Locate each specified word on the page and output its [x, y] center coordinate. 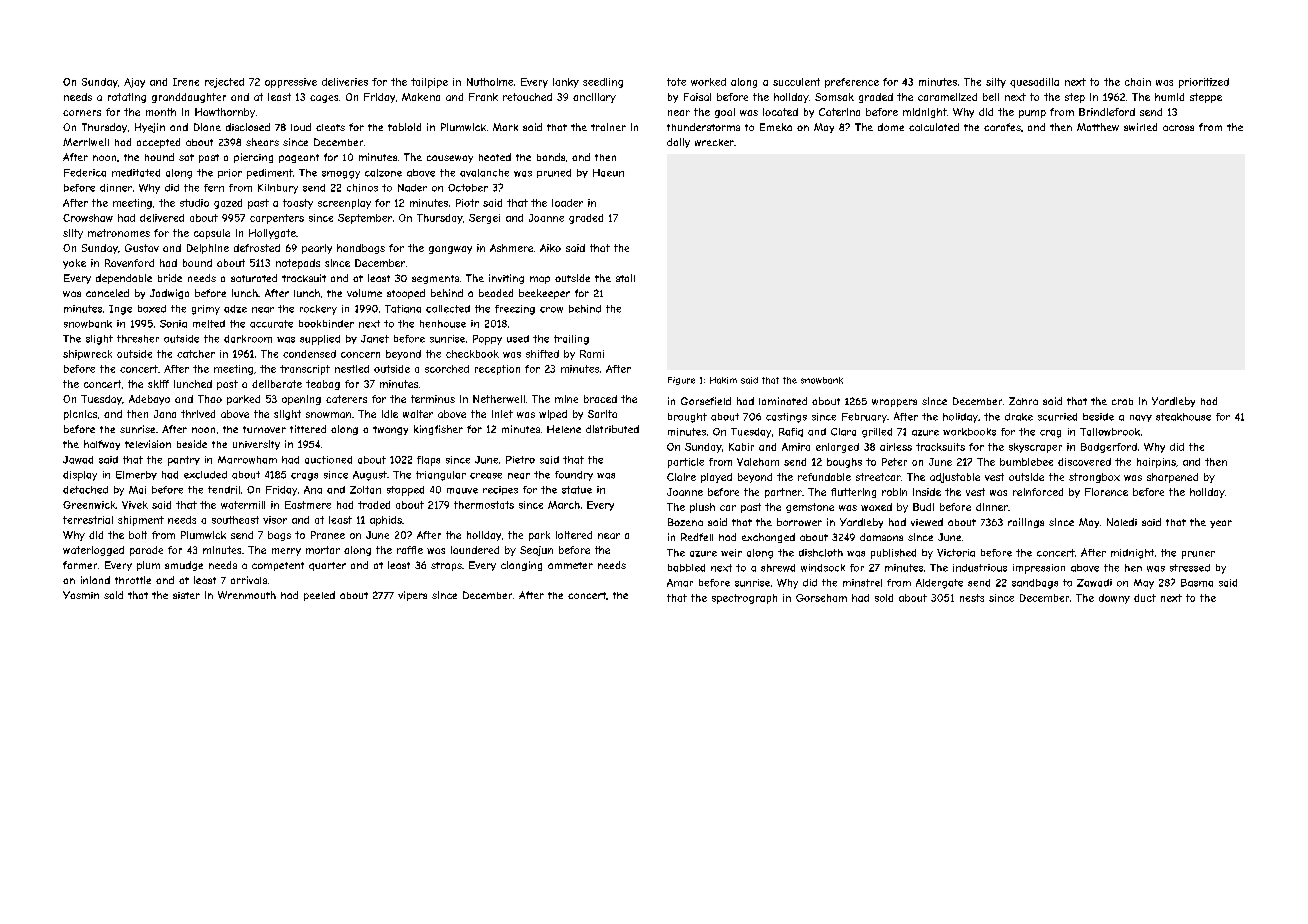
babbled [686, 568]
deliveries [345, 82]
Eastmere [308, 505]
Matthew [1098, 127]
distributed [612, 429]
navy [1141, 418]
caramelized [947, 97]
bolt [138, 535]
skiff [158, 384]
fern [214, 188]
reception [497, 370]
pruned [554, 173]
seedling [603, 83]
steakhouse [1183, 417]
